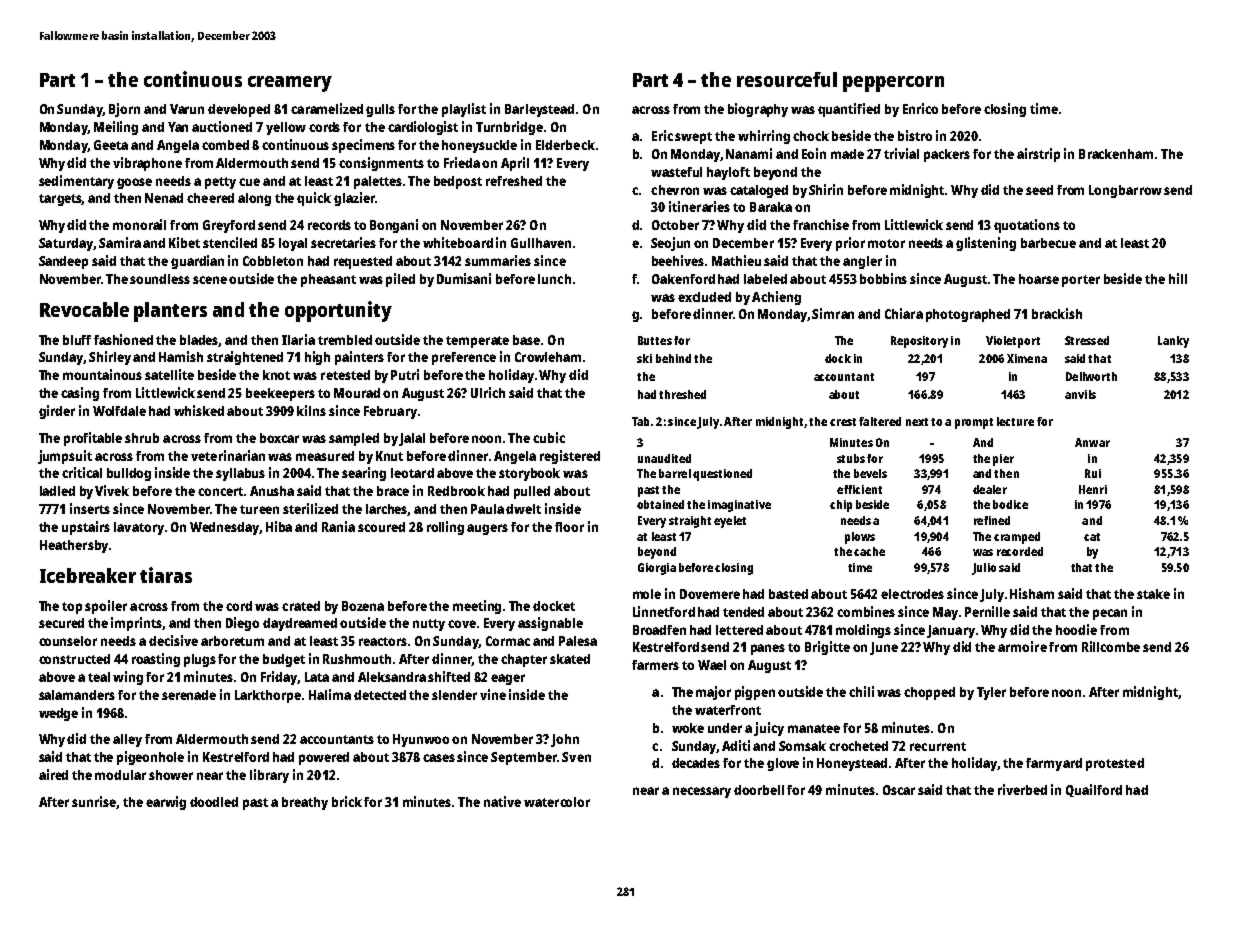 Image resolution: width=1233 pixels, height=952 pixels. Describe the element at coordinates (1153, 594) in the image. I see `stake` at that location.
